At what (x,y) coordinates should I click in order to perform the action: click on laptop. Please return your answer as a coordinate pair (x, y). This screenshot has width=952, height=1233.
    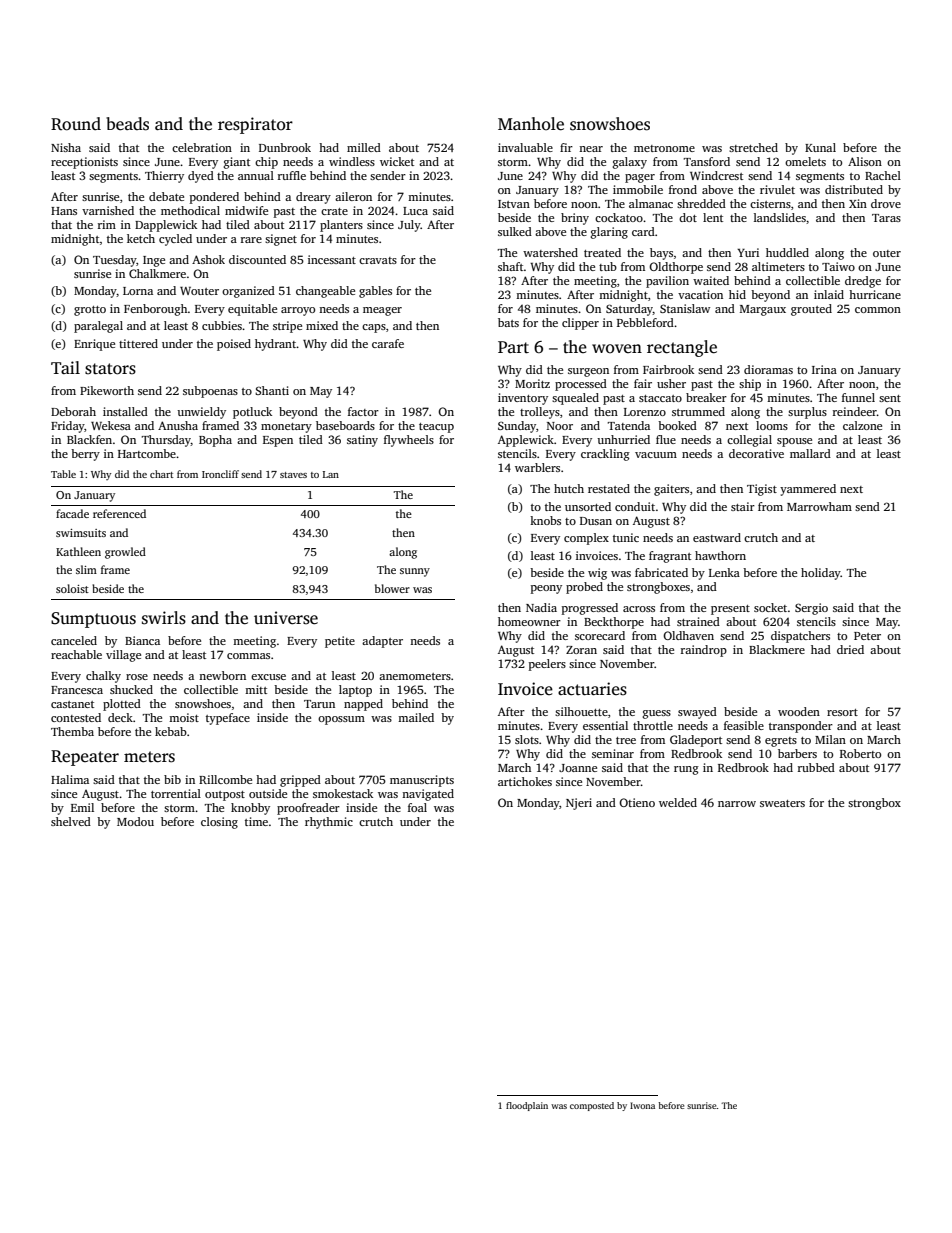
    Looking at the image, I should click on (355, 691).
